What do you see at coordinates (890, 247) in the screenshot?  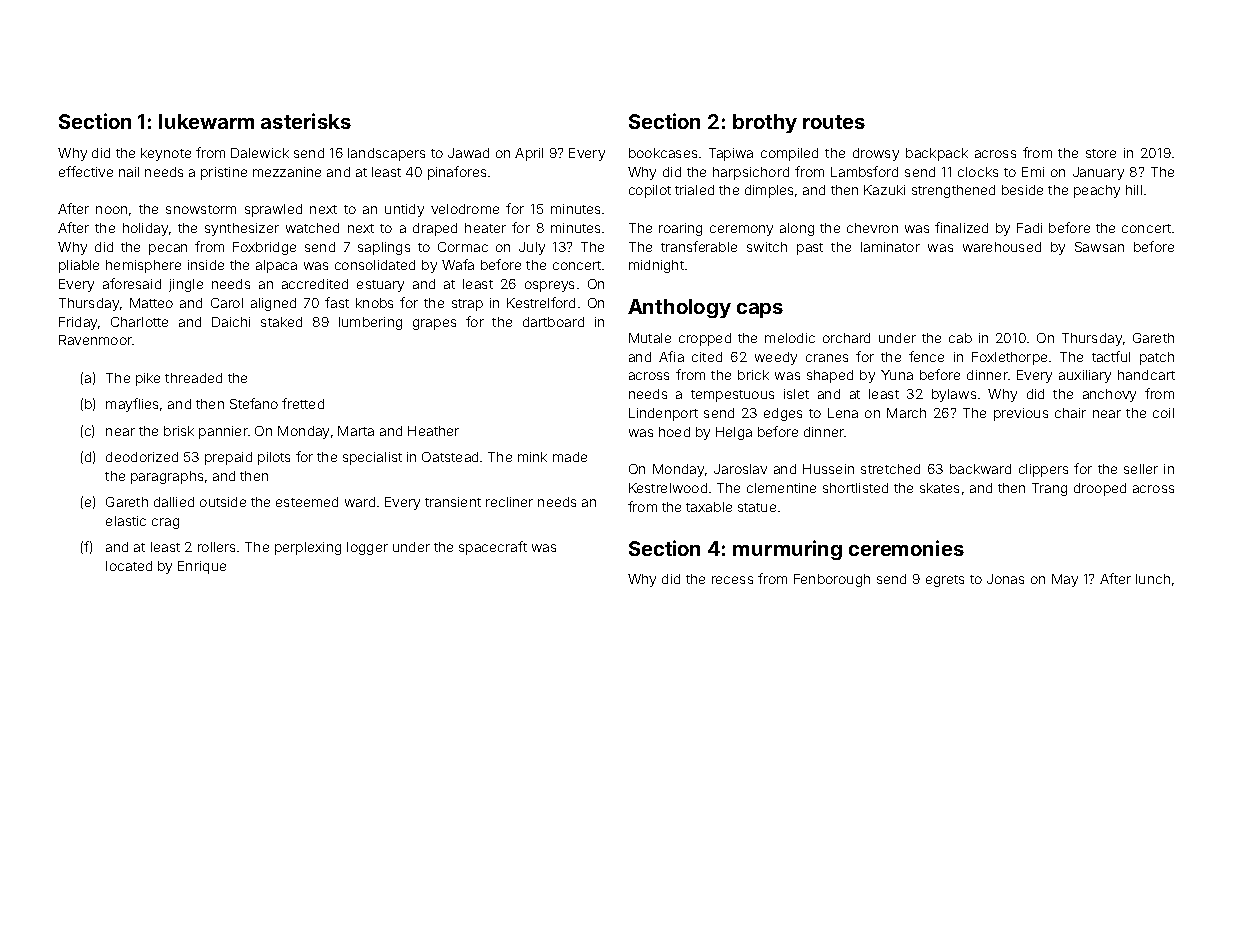 I see `laminator` at bounding box center [890, 247].
